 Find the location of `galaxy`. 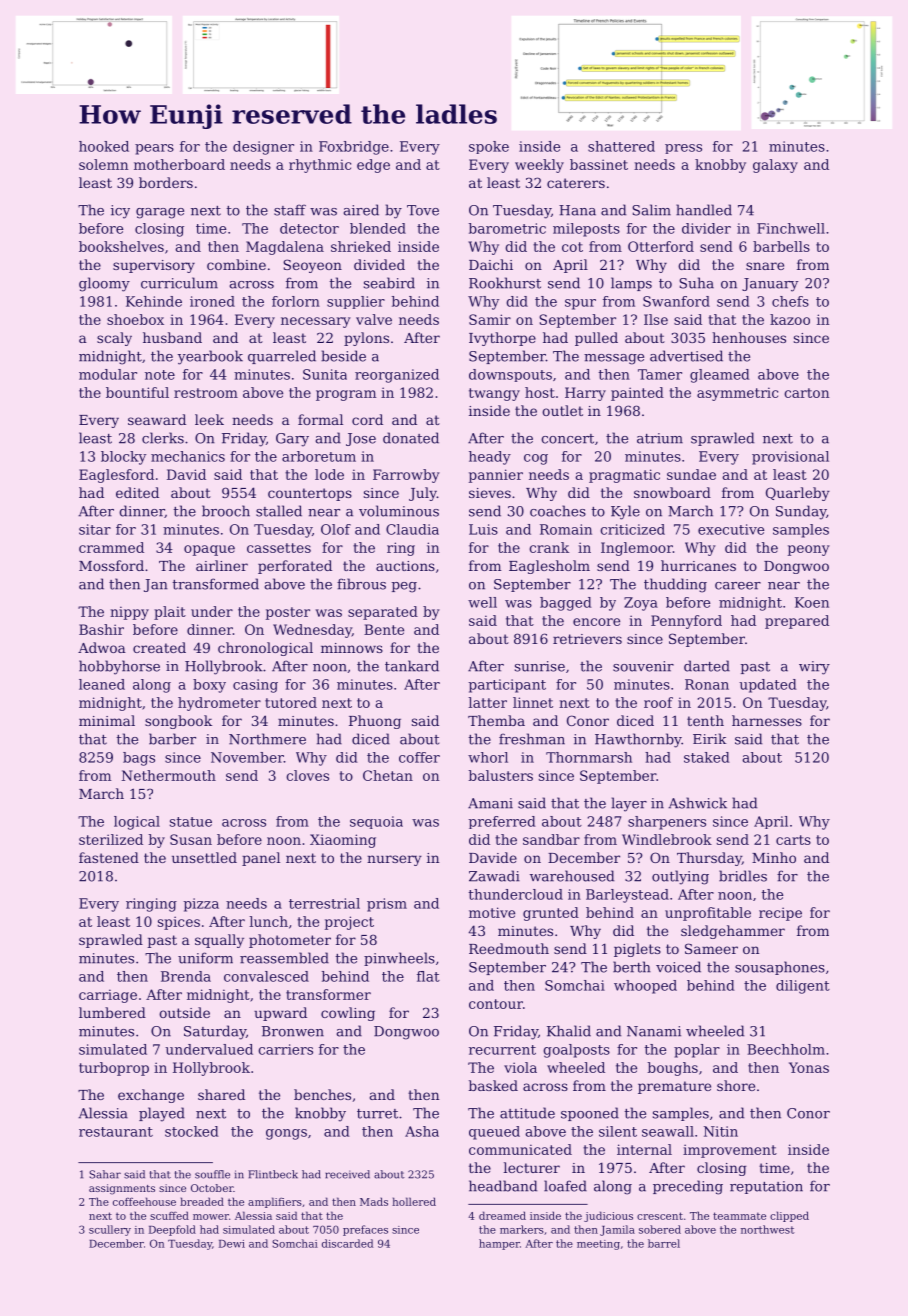

galaxy is located at coordinates (775, 166).
